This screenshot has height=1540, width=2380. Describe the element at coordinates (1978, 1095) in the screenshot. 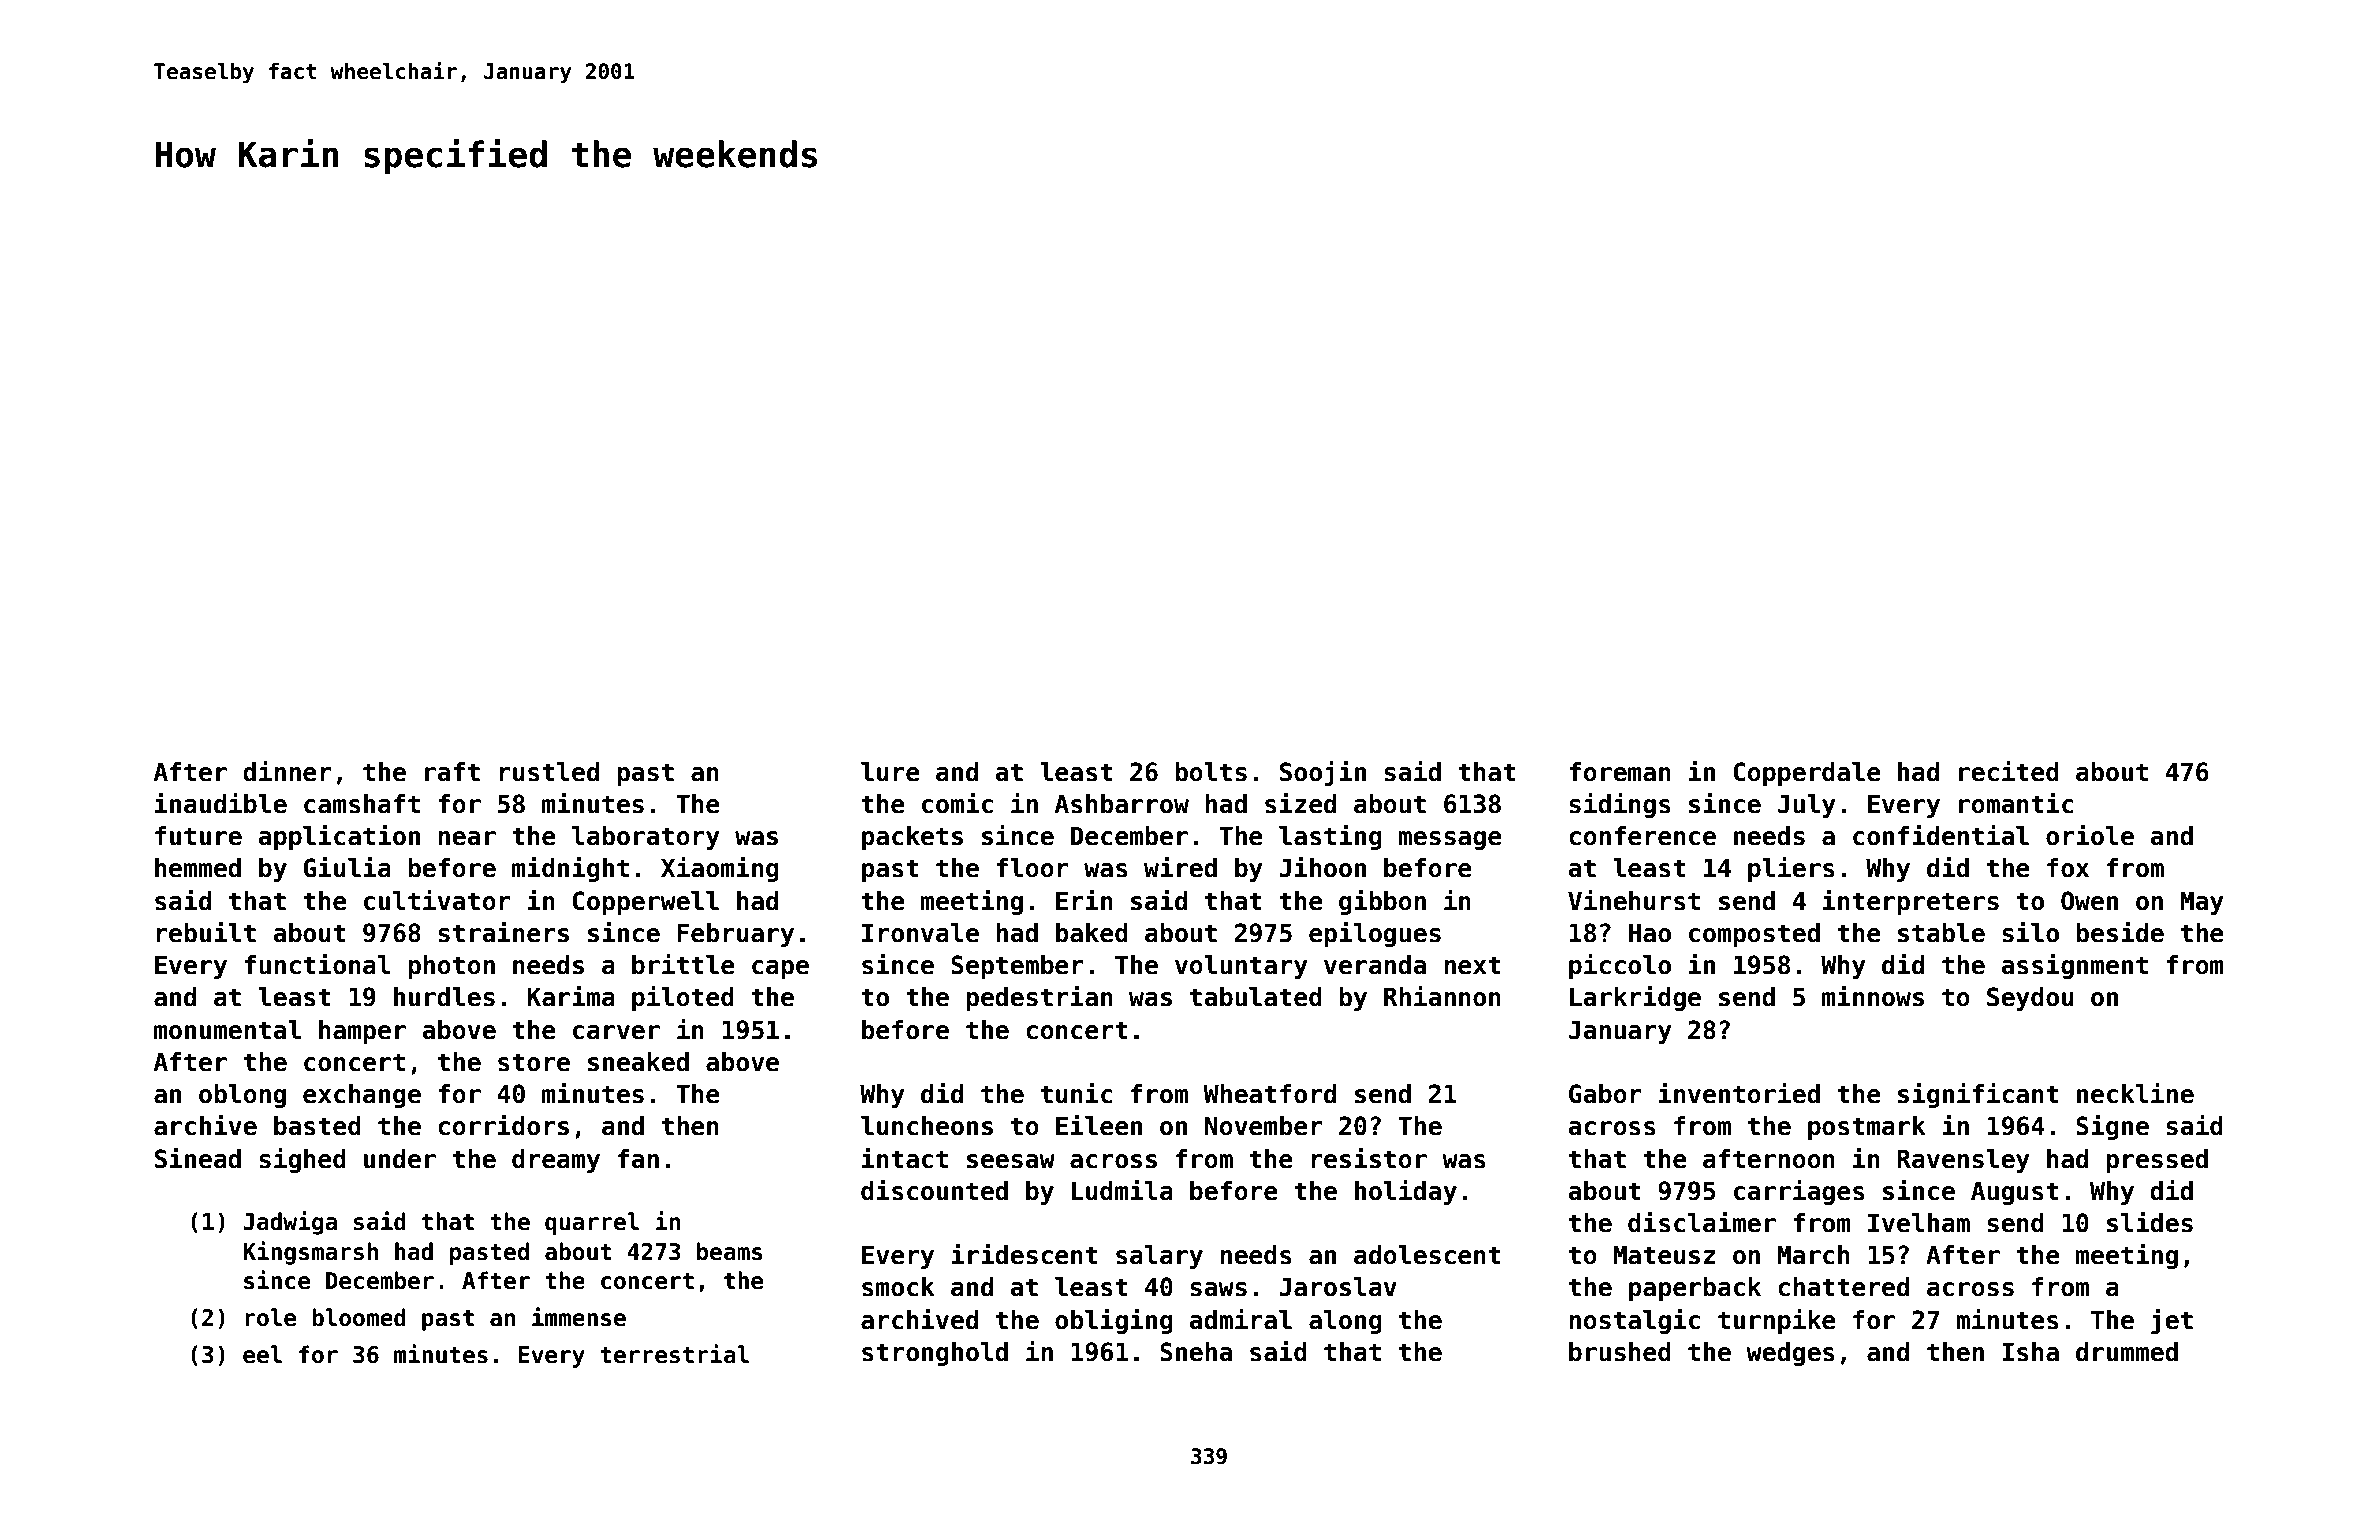

I see `significant` at that location.
